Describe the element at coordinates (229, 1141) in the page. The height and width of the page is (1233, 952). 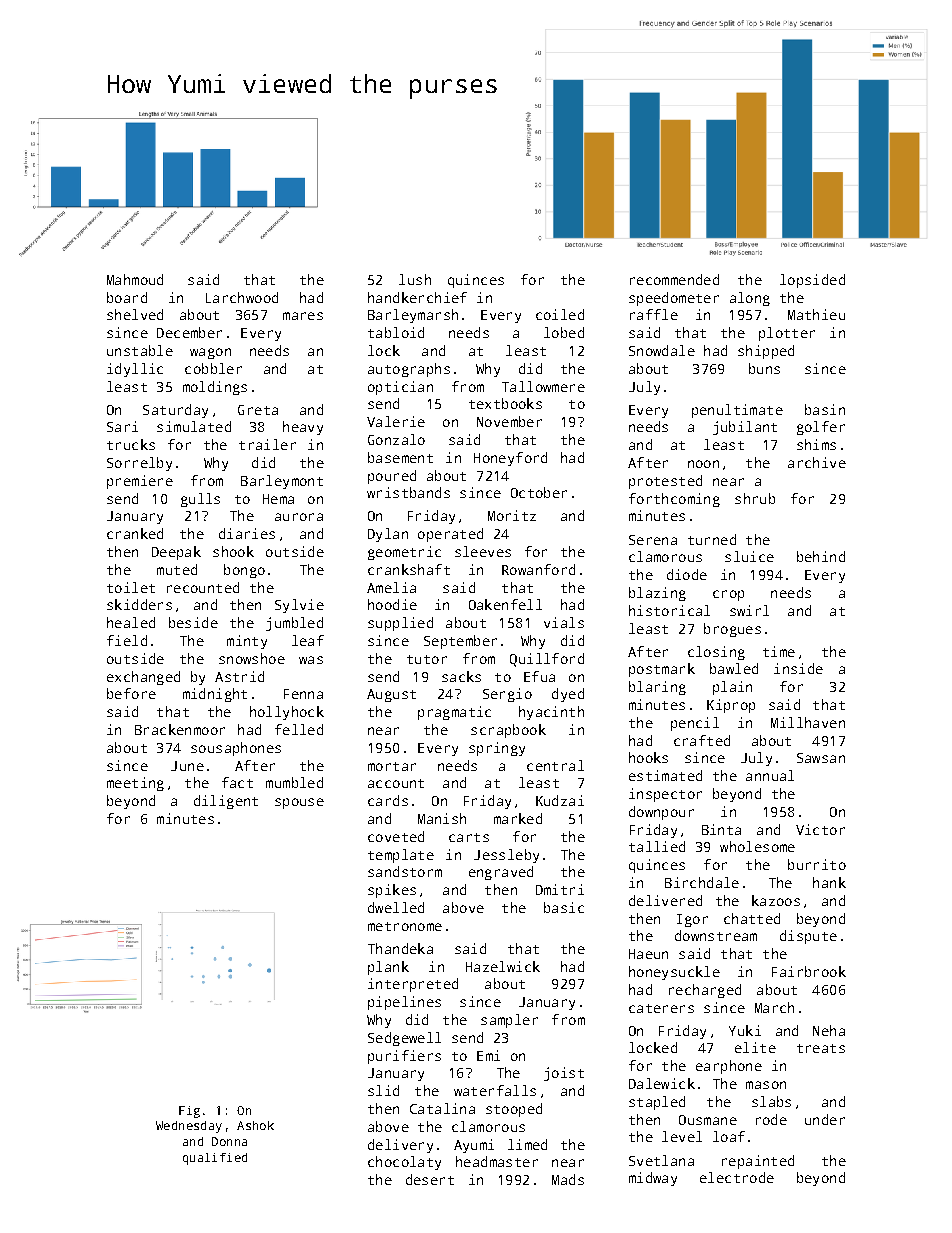
I see `Donna` at that location.
